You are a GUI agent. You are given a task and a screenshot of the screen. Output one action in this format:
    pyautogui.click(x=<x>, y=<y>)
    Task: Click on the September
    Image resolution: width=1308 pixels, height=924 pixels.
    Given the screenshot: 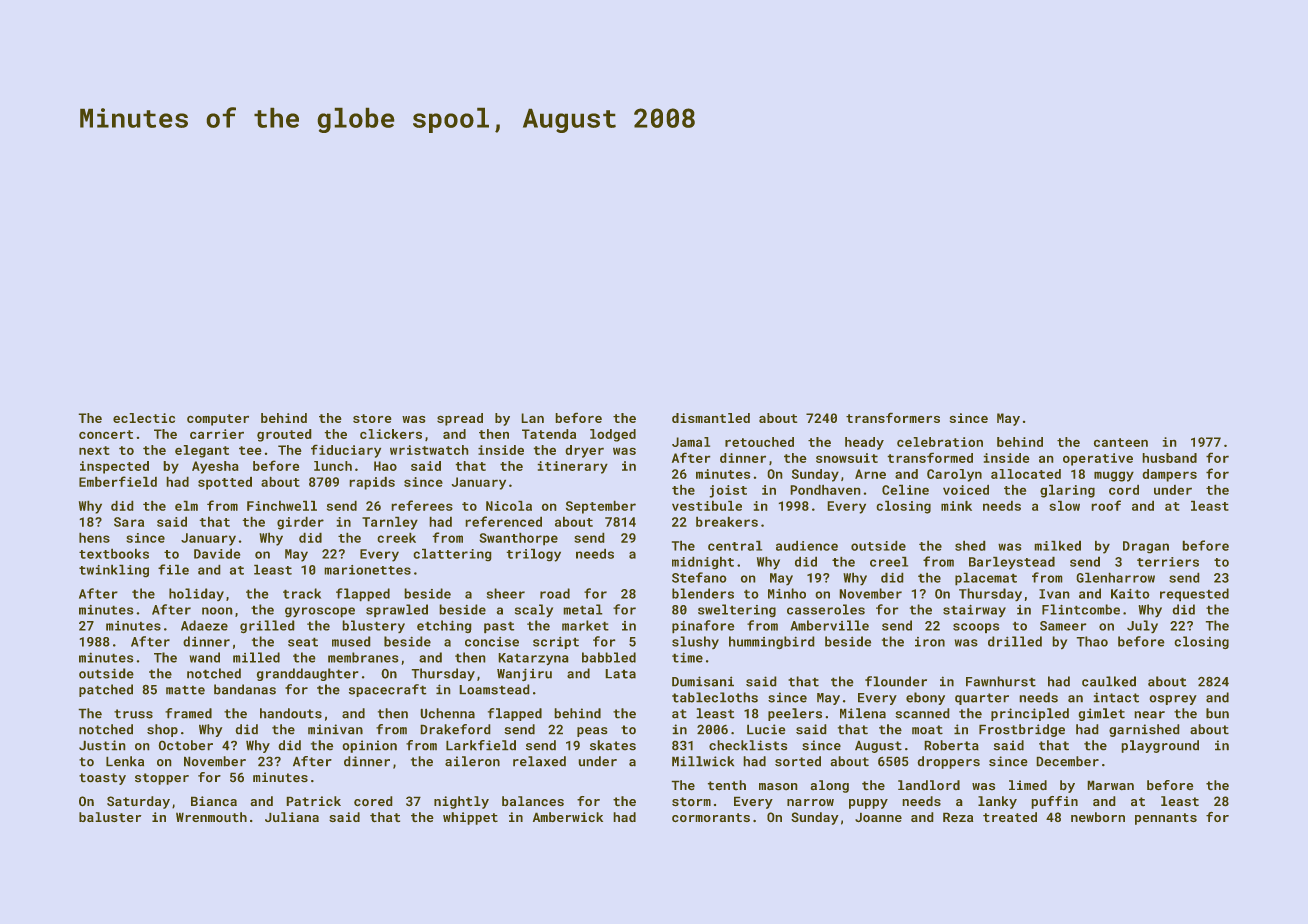 What is the action you would take?
    pyautogui.click(x=601, y=507)
